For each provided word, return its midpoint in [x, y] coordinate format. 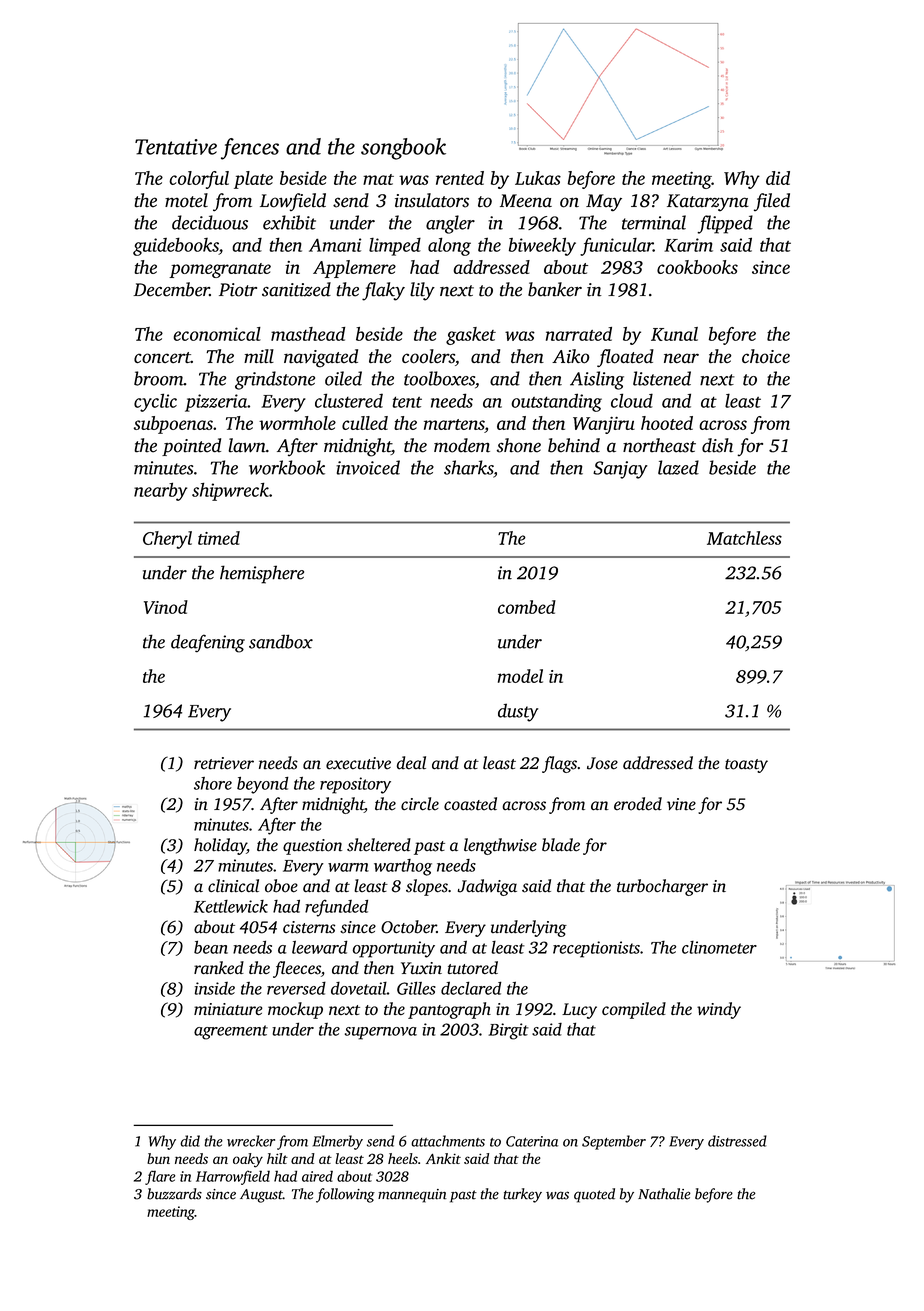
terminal [654, 222]
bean [211, 947]
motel [186, 200]
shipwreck [230, 492]
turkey [522, 1195]
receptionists [596, 949]
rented [460, 178]
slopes [427, 887]
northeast [659, 445]
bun [158, 1158]
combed [527, 607]
